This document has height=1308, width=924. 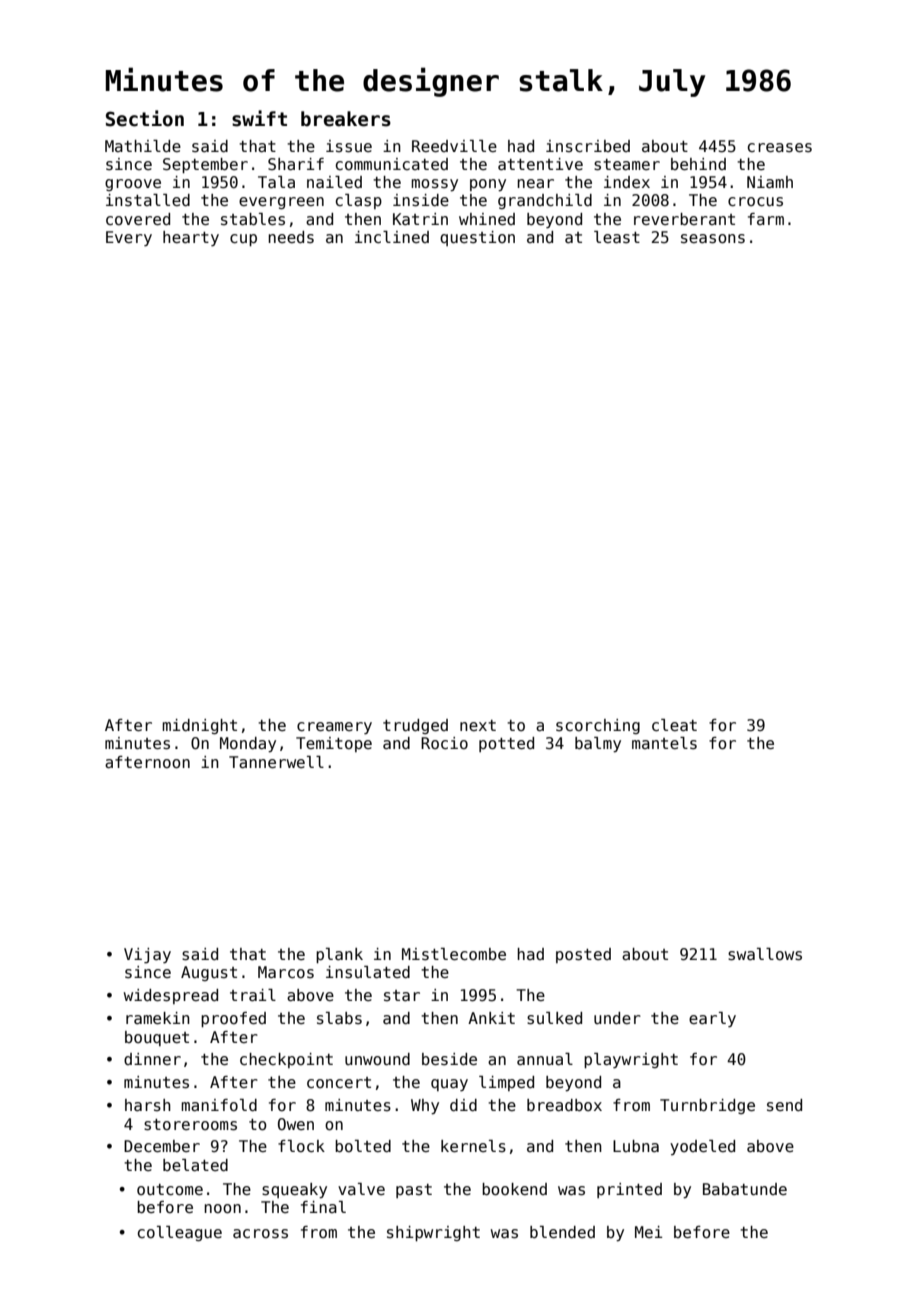 What do you see at coordinates (286, 972) in the document?
I see `Marcos` at bounding box center [286, 972].
